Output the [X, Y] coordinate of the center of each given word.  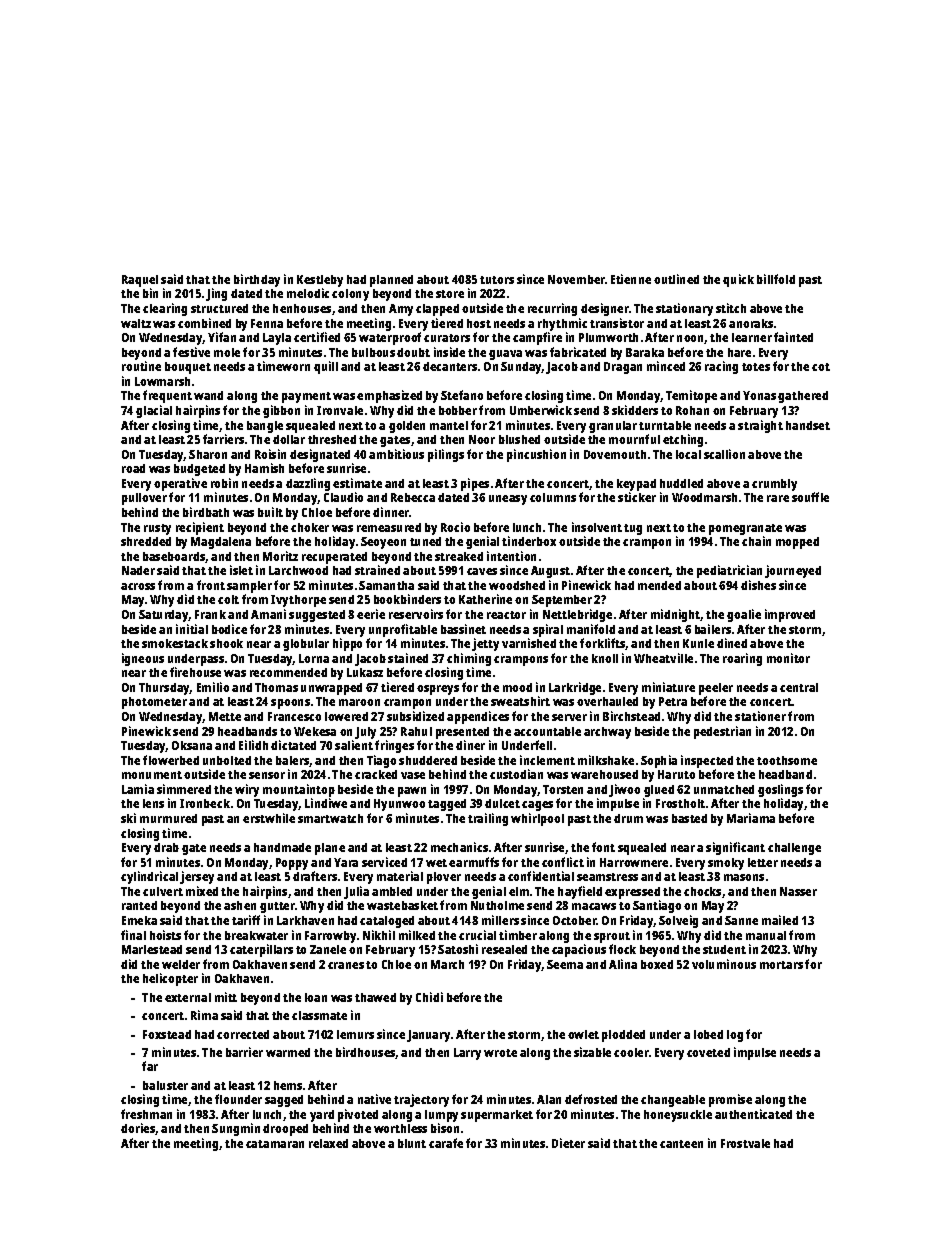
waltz [136, 323]
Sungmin [236, 1129]
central [799, 687]
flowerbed [171, 760]
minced [666, 366]
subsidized [415, 716]
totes [756, 367]
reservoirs [416, 614]
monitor [788, 658]
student [724, 949]
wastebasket [402, 905]
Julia [356, 892]
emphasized [389, 396]
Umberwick [541, 410]
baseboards [174, 556]
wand [208, 395]
